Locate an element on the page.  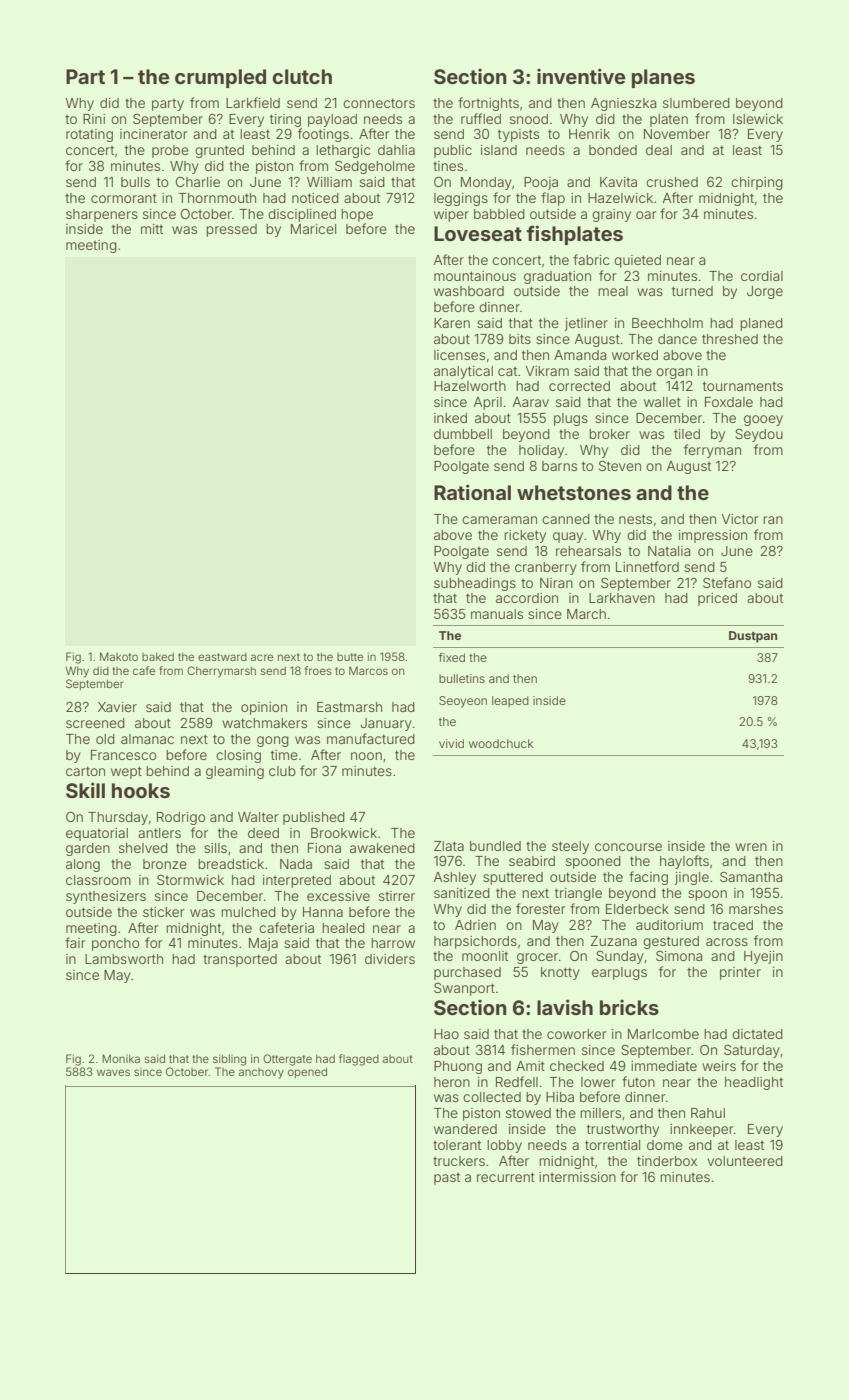
licenses is located at coordinates (459, 355).
